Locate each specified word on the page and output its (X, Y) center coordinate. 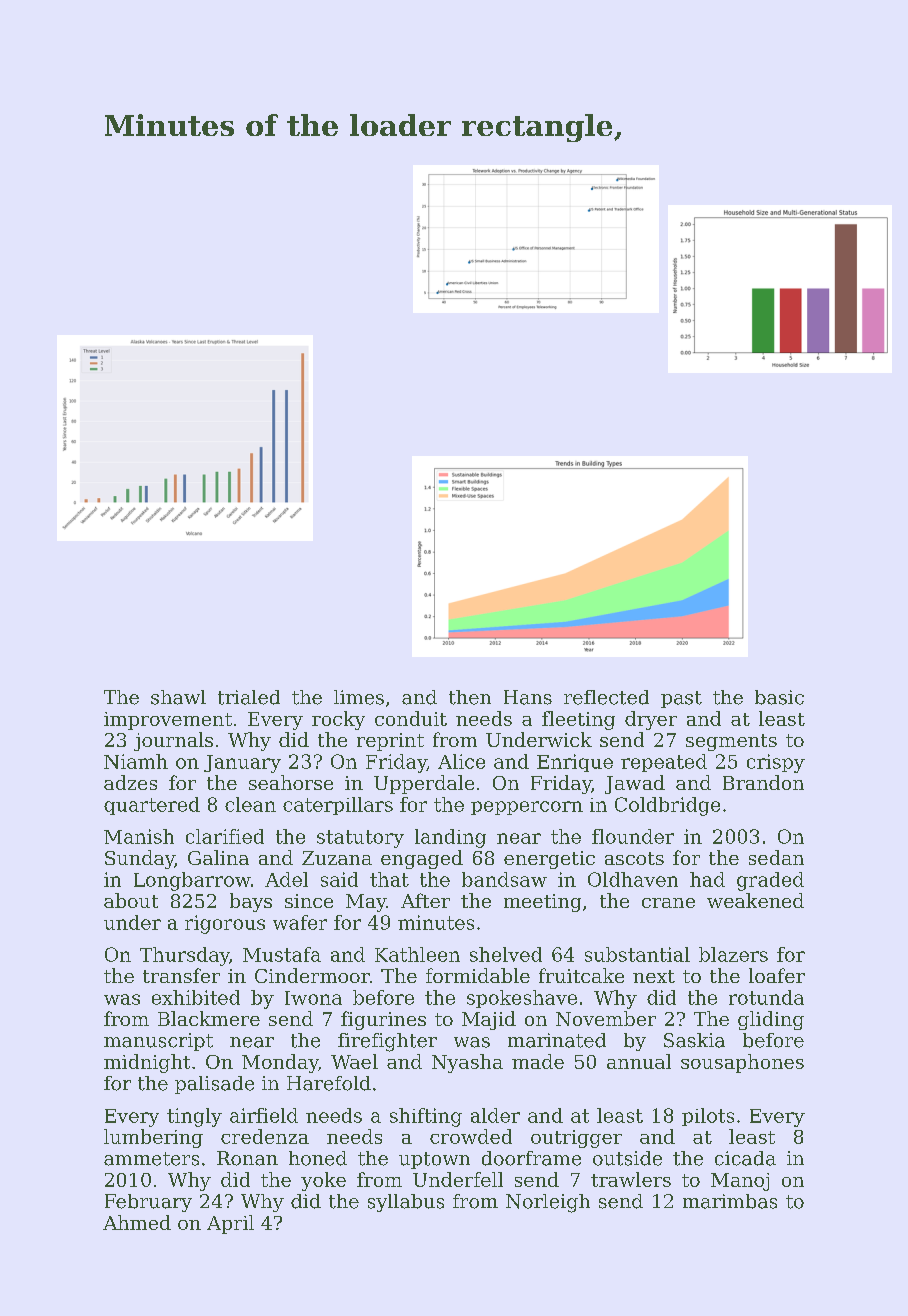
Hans (528, 697)
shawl (178, 697)
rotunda (766, 997)
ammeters (151, 1159)
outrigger (576, 1139)
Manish (139, 836)
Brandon (763, 782)
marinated (557, 1040)
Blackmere (209, 1018)
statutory (360, 839)
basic (779, 697)
